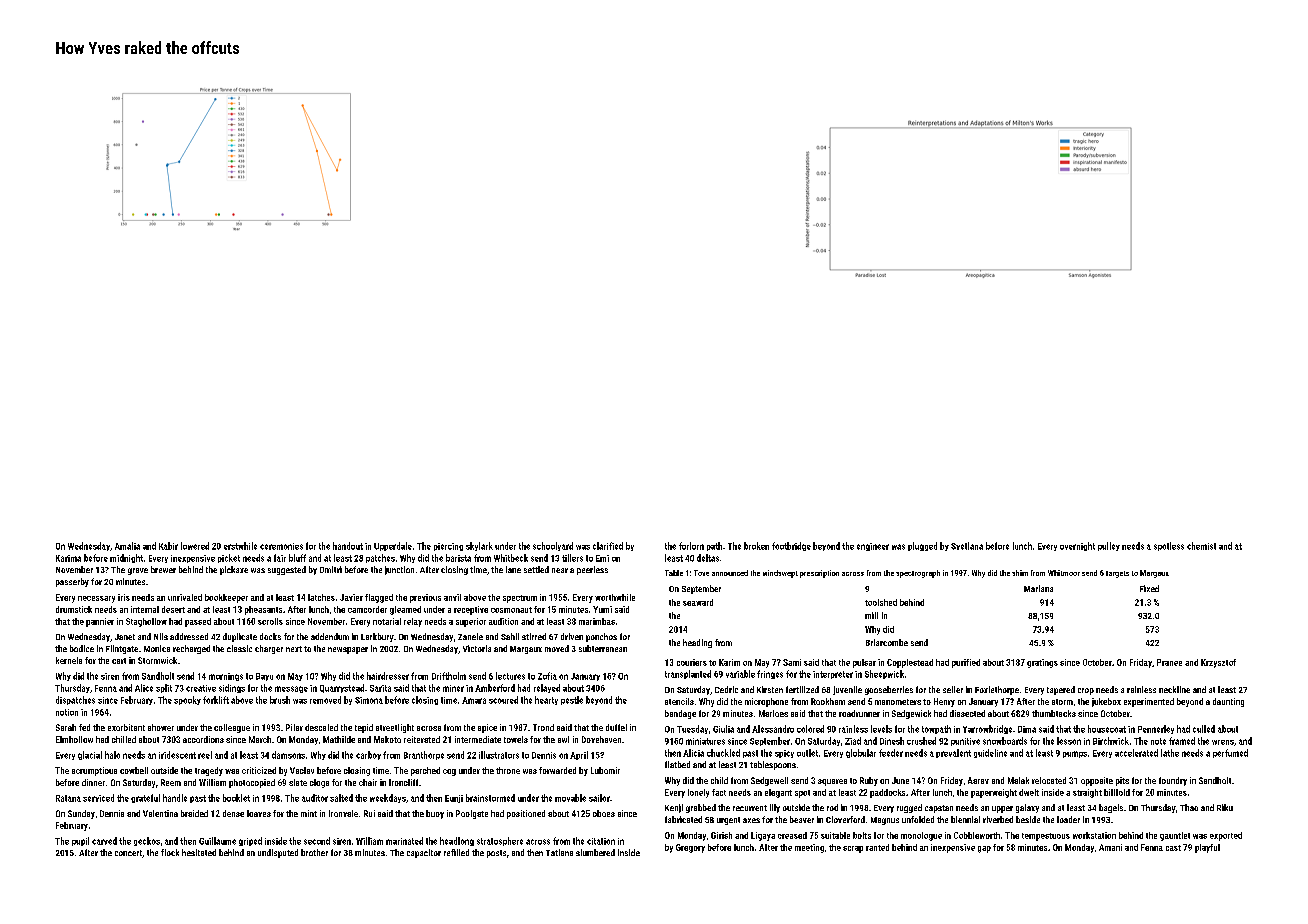  What do you see at coordinates (911, 714) in the screenshot?
I see `Sedgewick` at bounding box center [911, 714].
